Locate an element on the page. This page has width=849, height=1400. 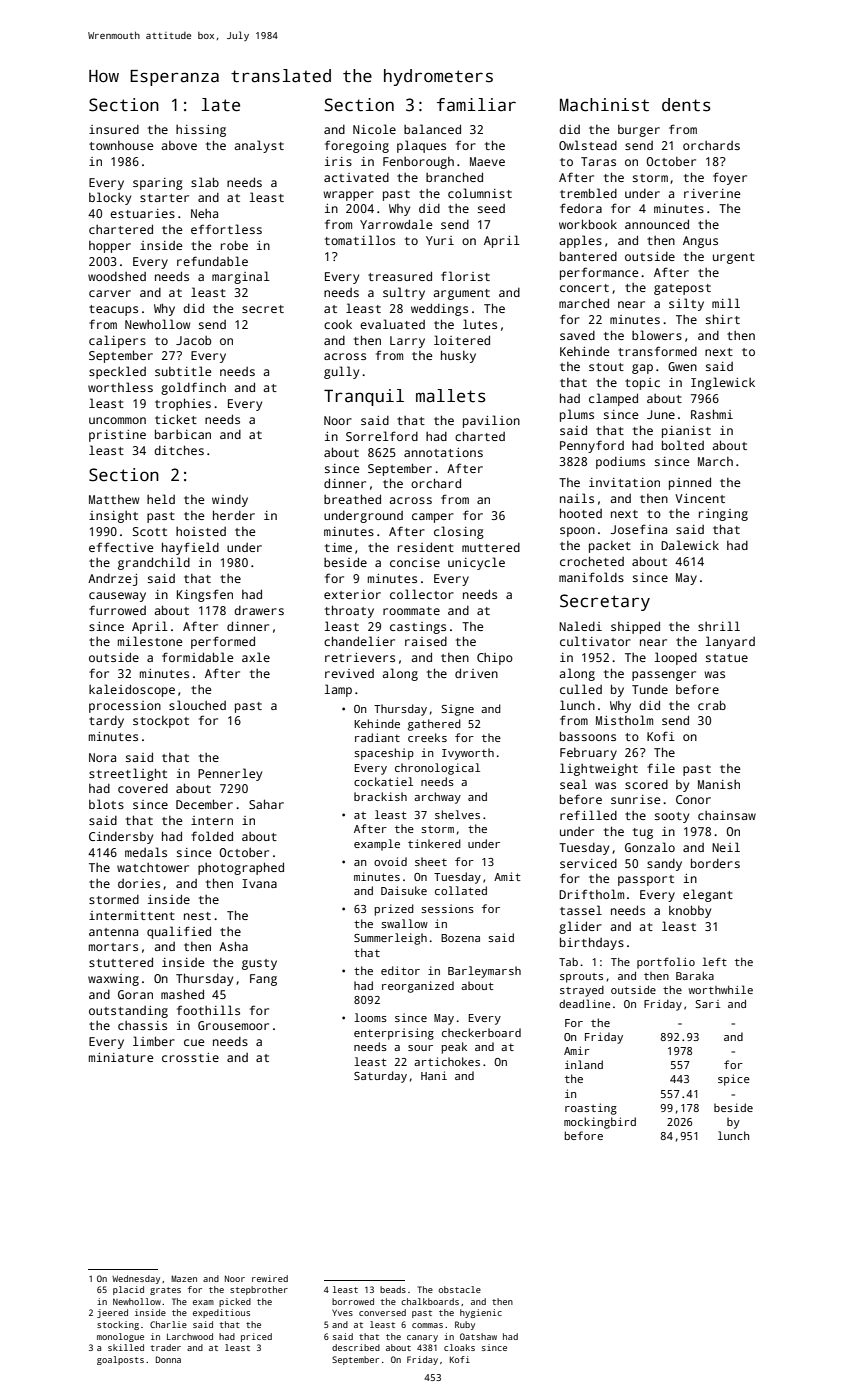
rewired is located at coordinates (270, 1278).
